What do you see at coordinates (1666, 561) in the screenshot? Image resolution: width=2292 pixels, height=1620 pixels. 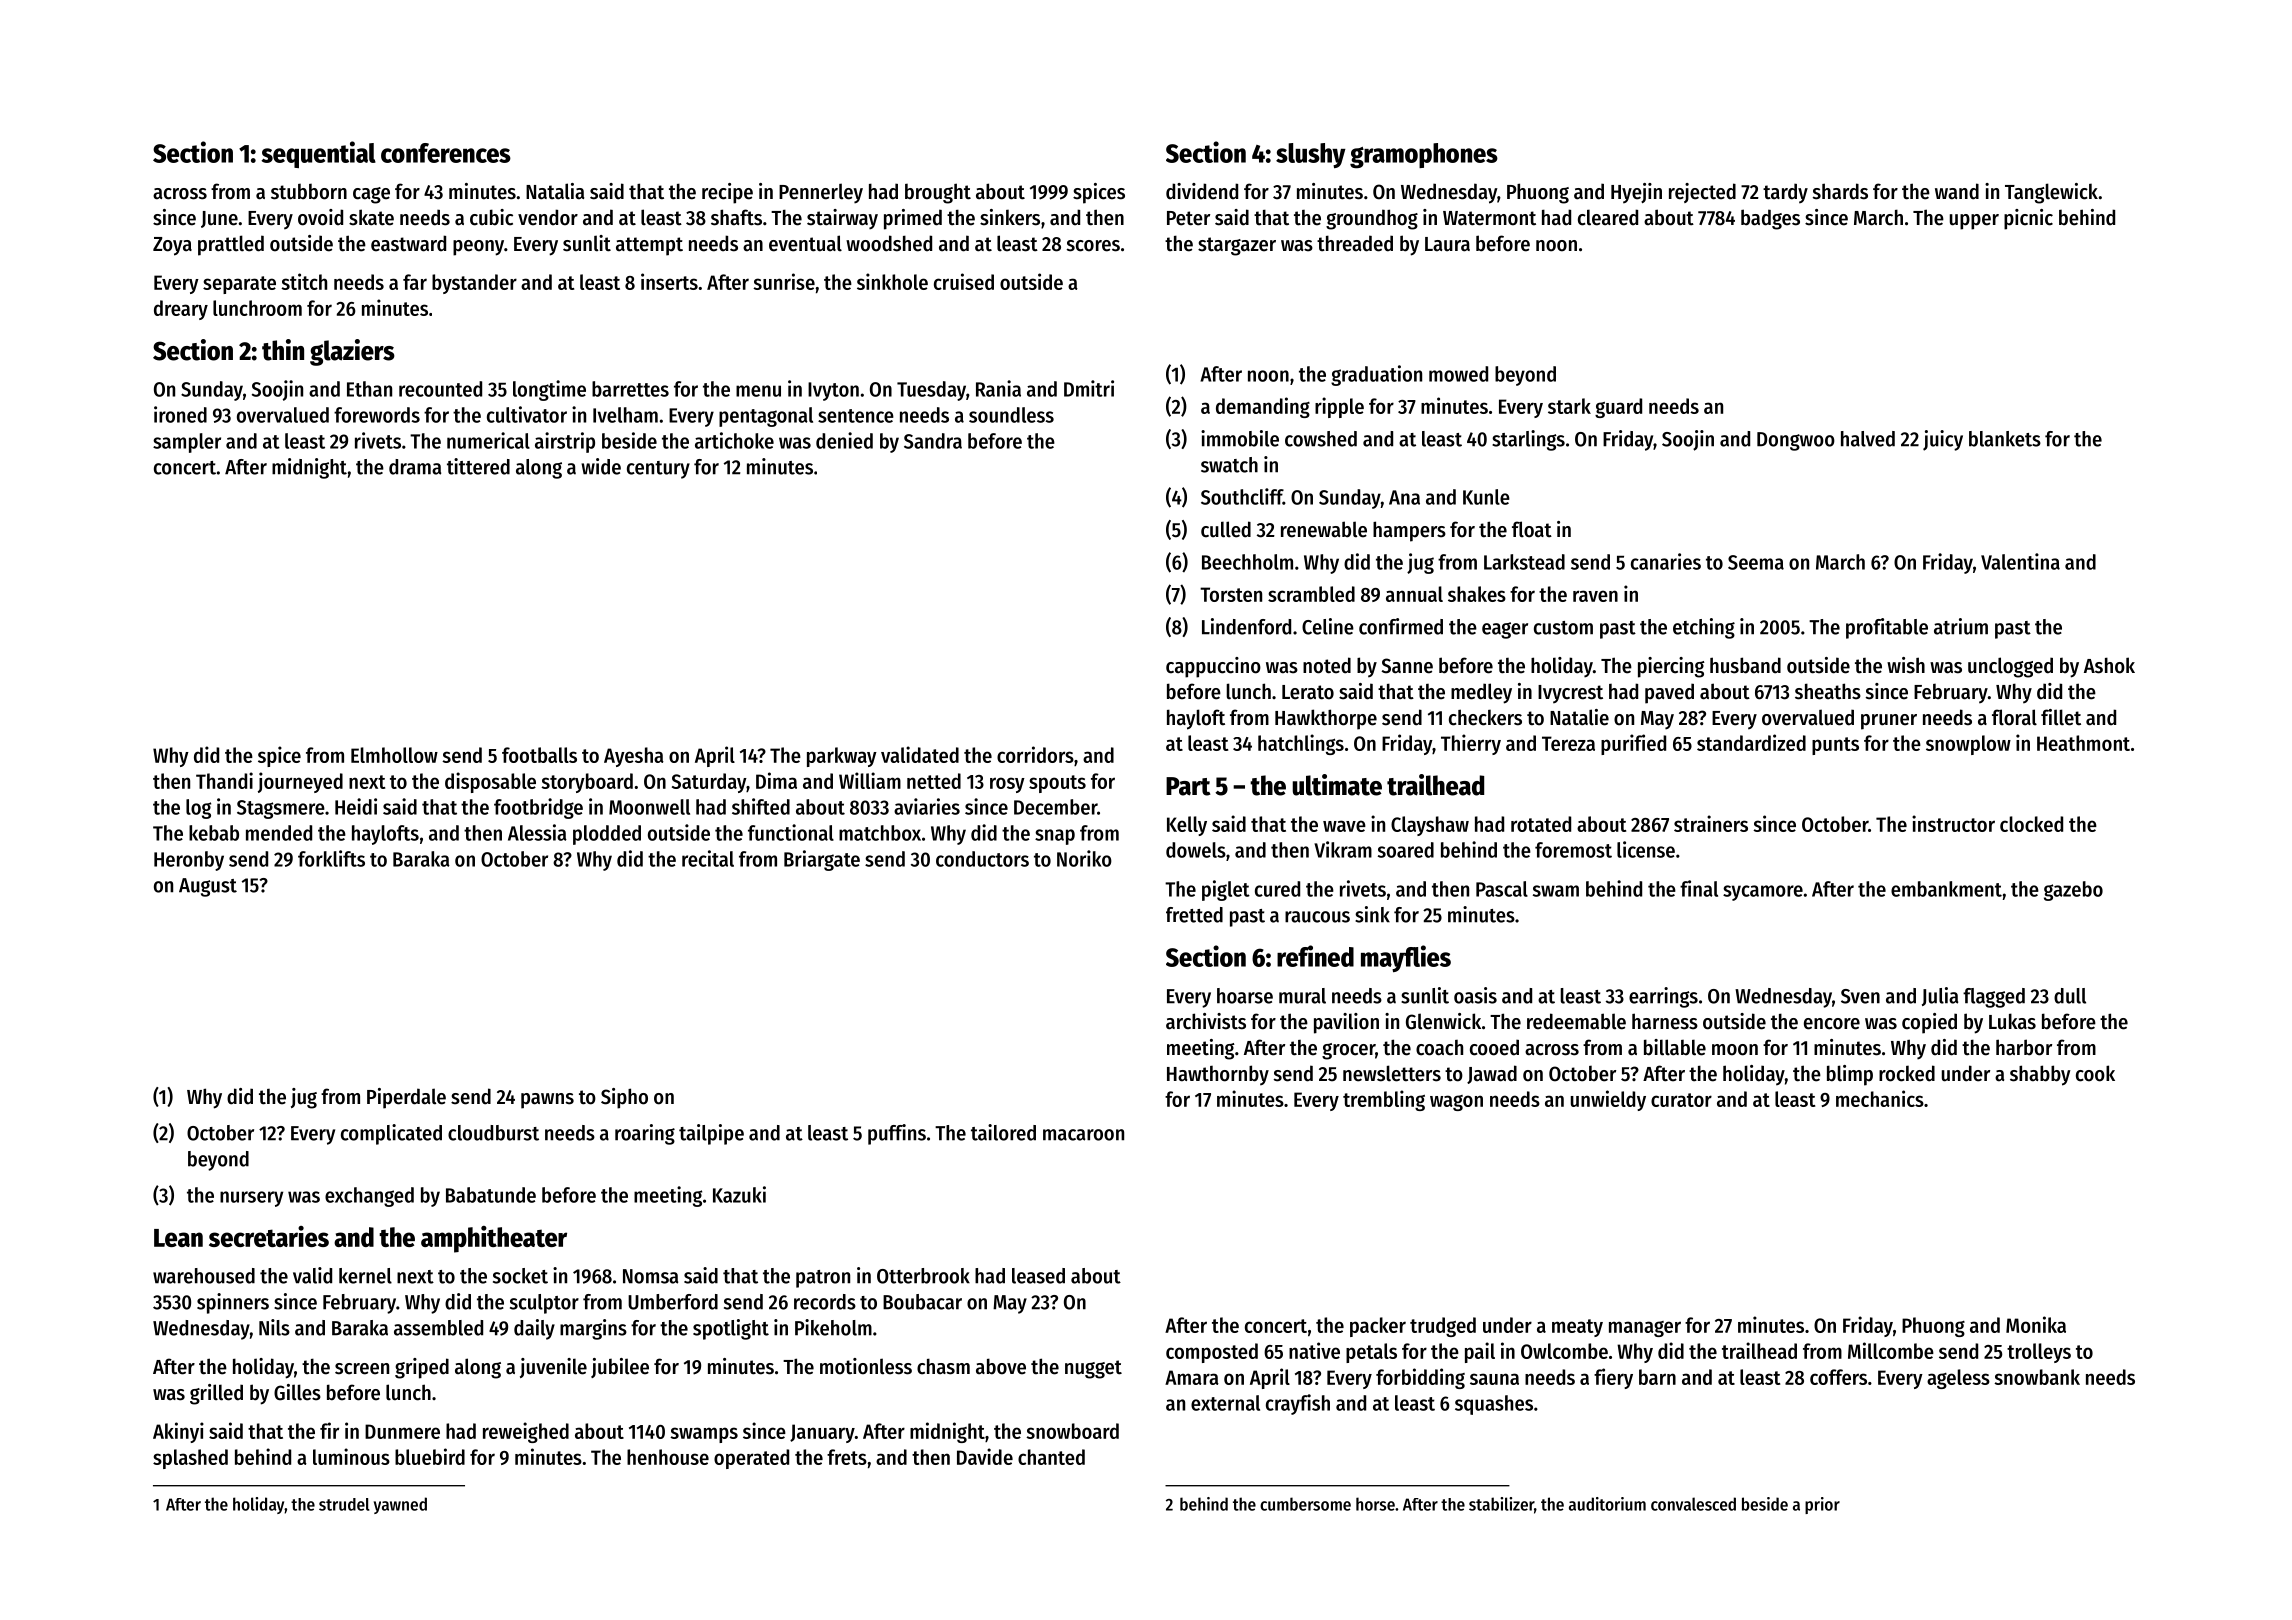 I see `canaries` at bounding box center [1666, 561].
